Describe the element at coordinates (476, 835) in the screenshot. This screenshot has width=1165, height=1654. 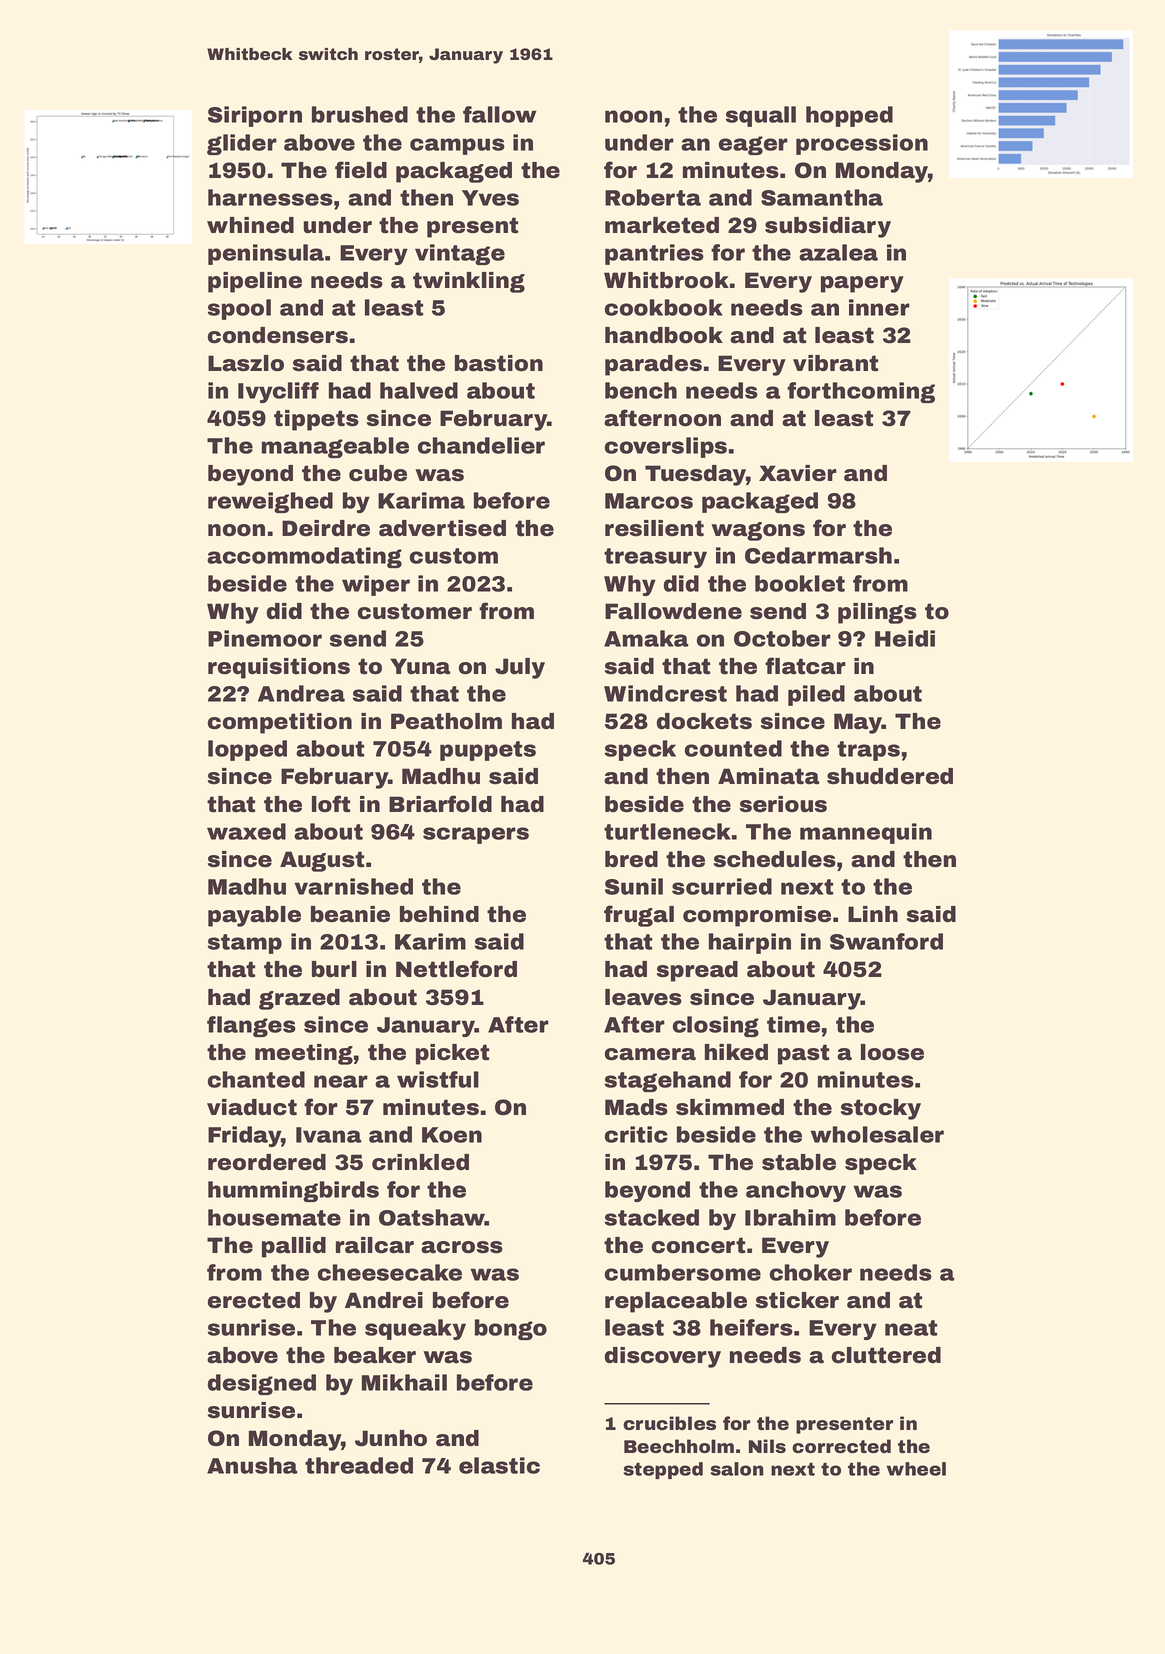
I see `scrapers` at that location.
